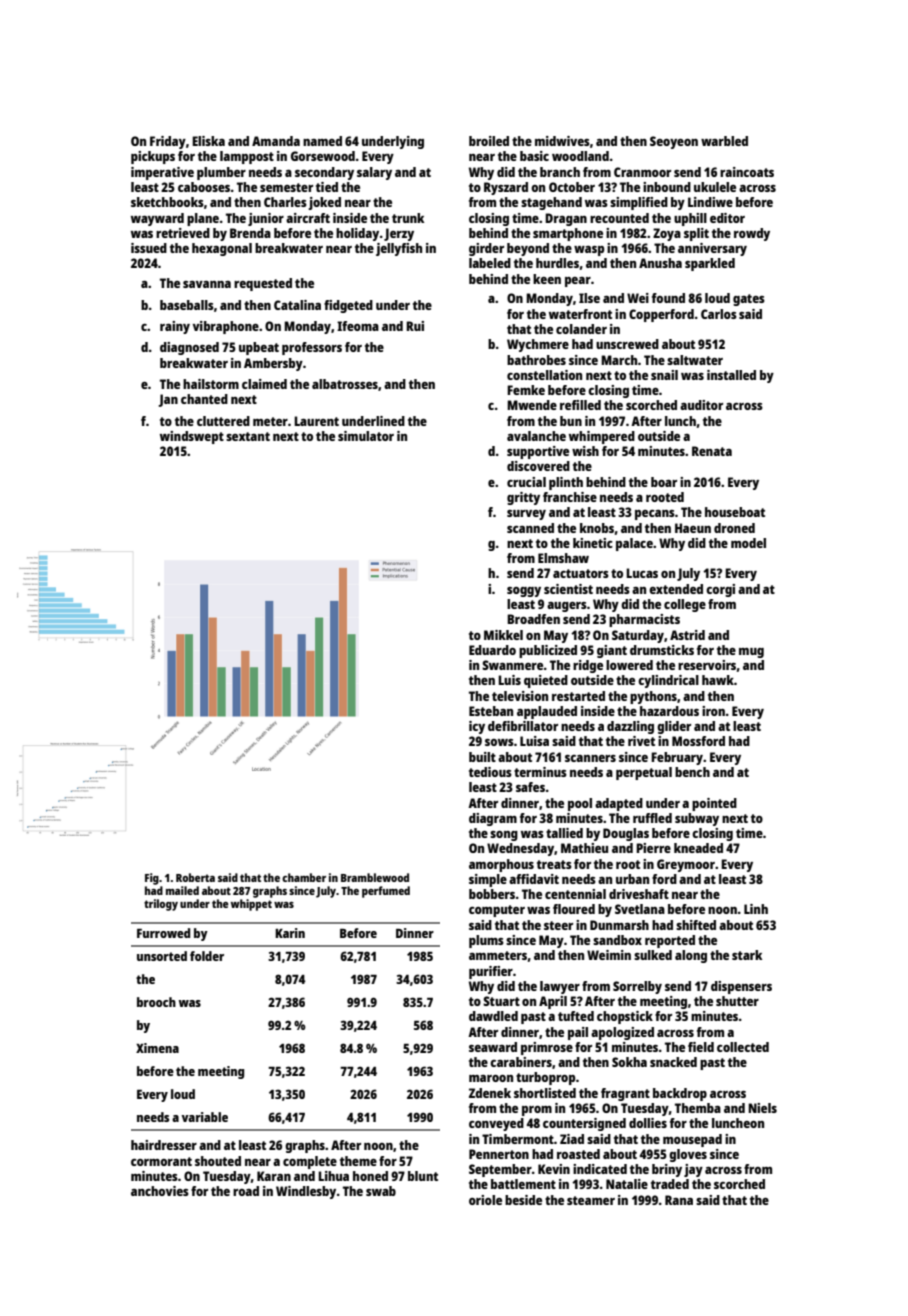 The height and width of the screenshot is (1316, 908). Describe the element at coordinates (526, 390) in the screenshot. I see `Femke` at that location.
